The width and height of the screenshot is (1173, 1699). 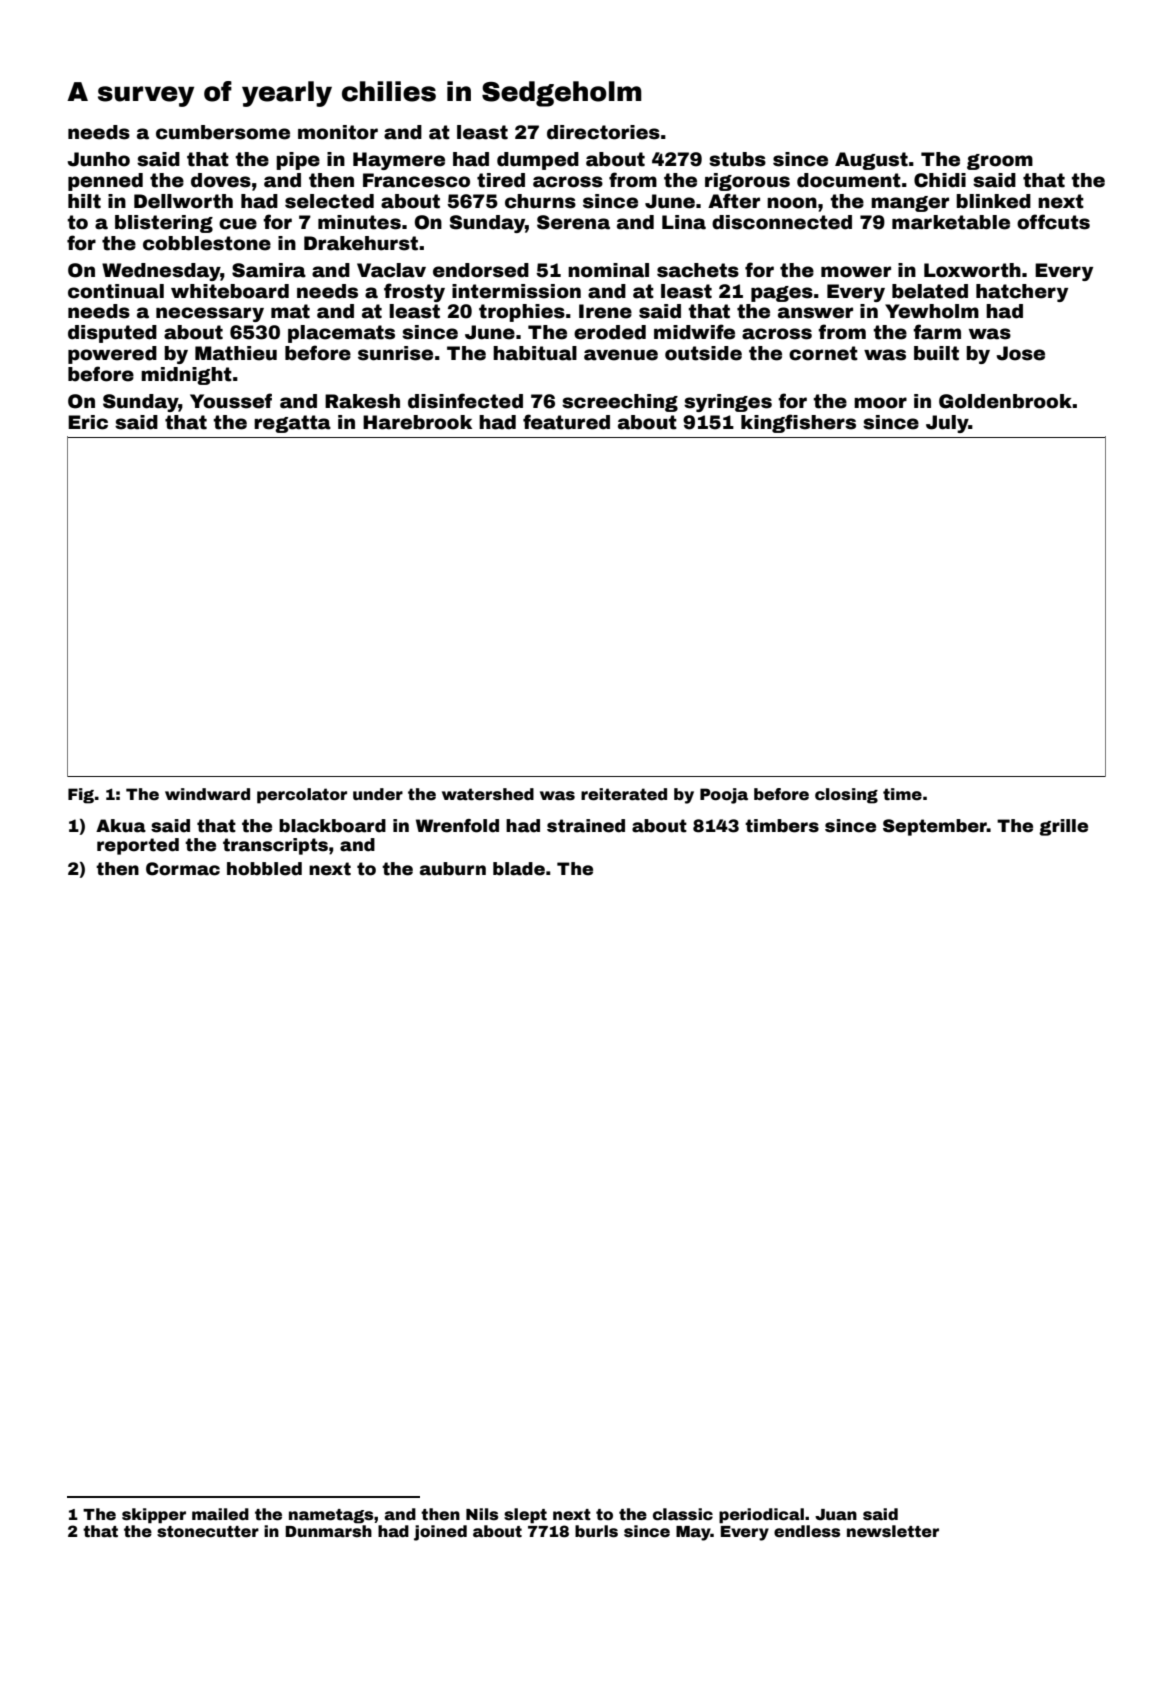 What do you see at coordinates (902, 794) in the screenshot?
I see `time` at bounding box center [902, 794].
